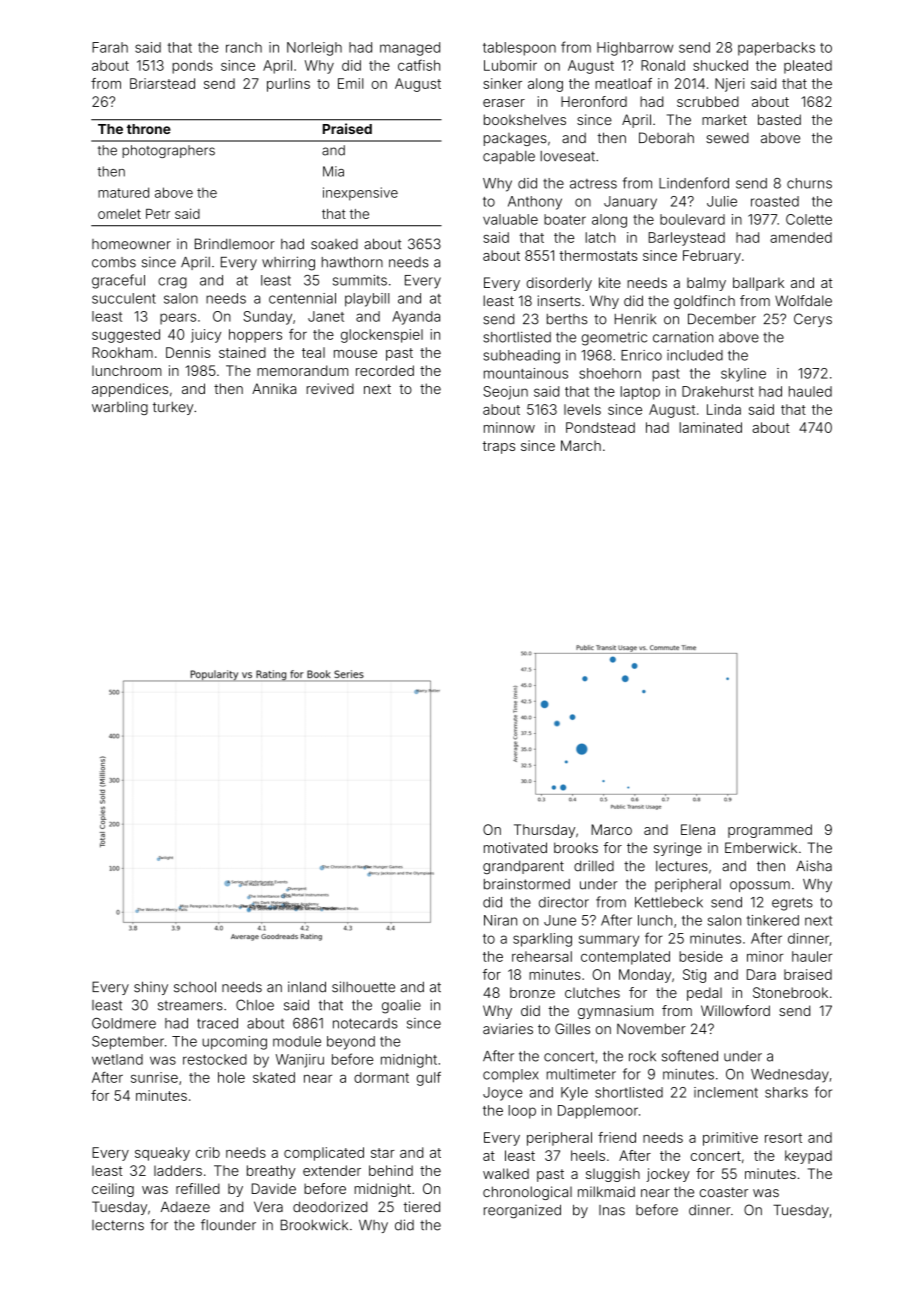 The image size is (924, 1308). I want to click on Brookwick, so click(314, 1225).
